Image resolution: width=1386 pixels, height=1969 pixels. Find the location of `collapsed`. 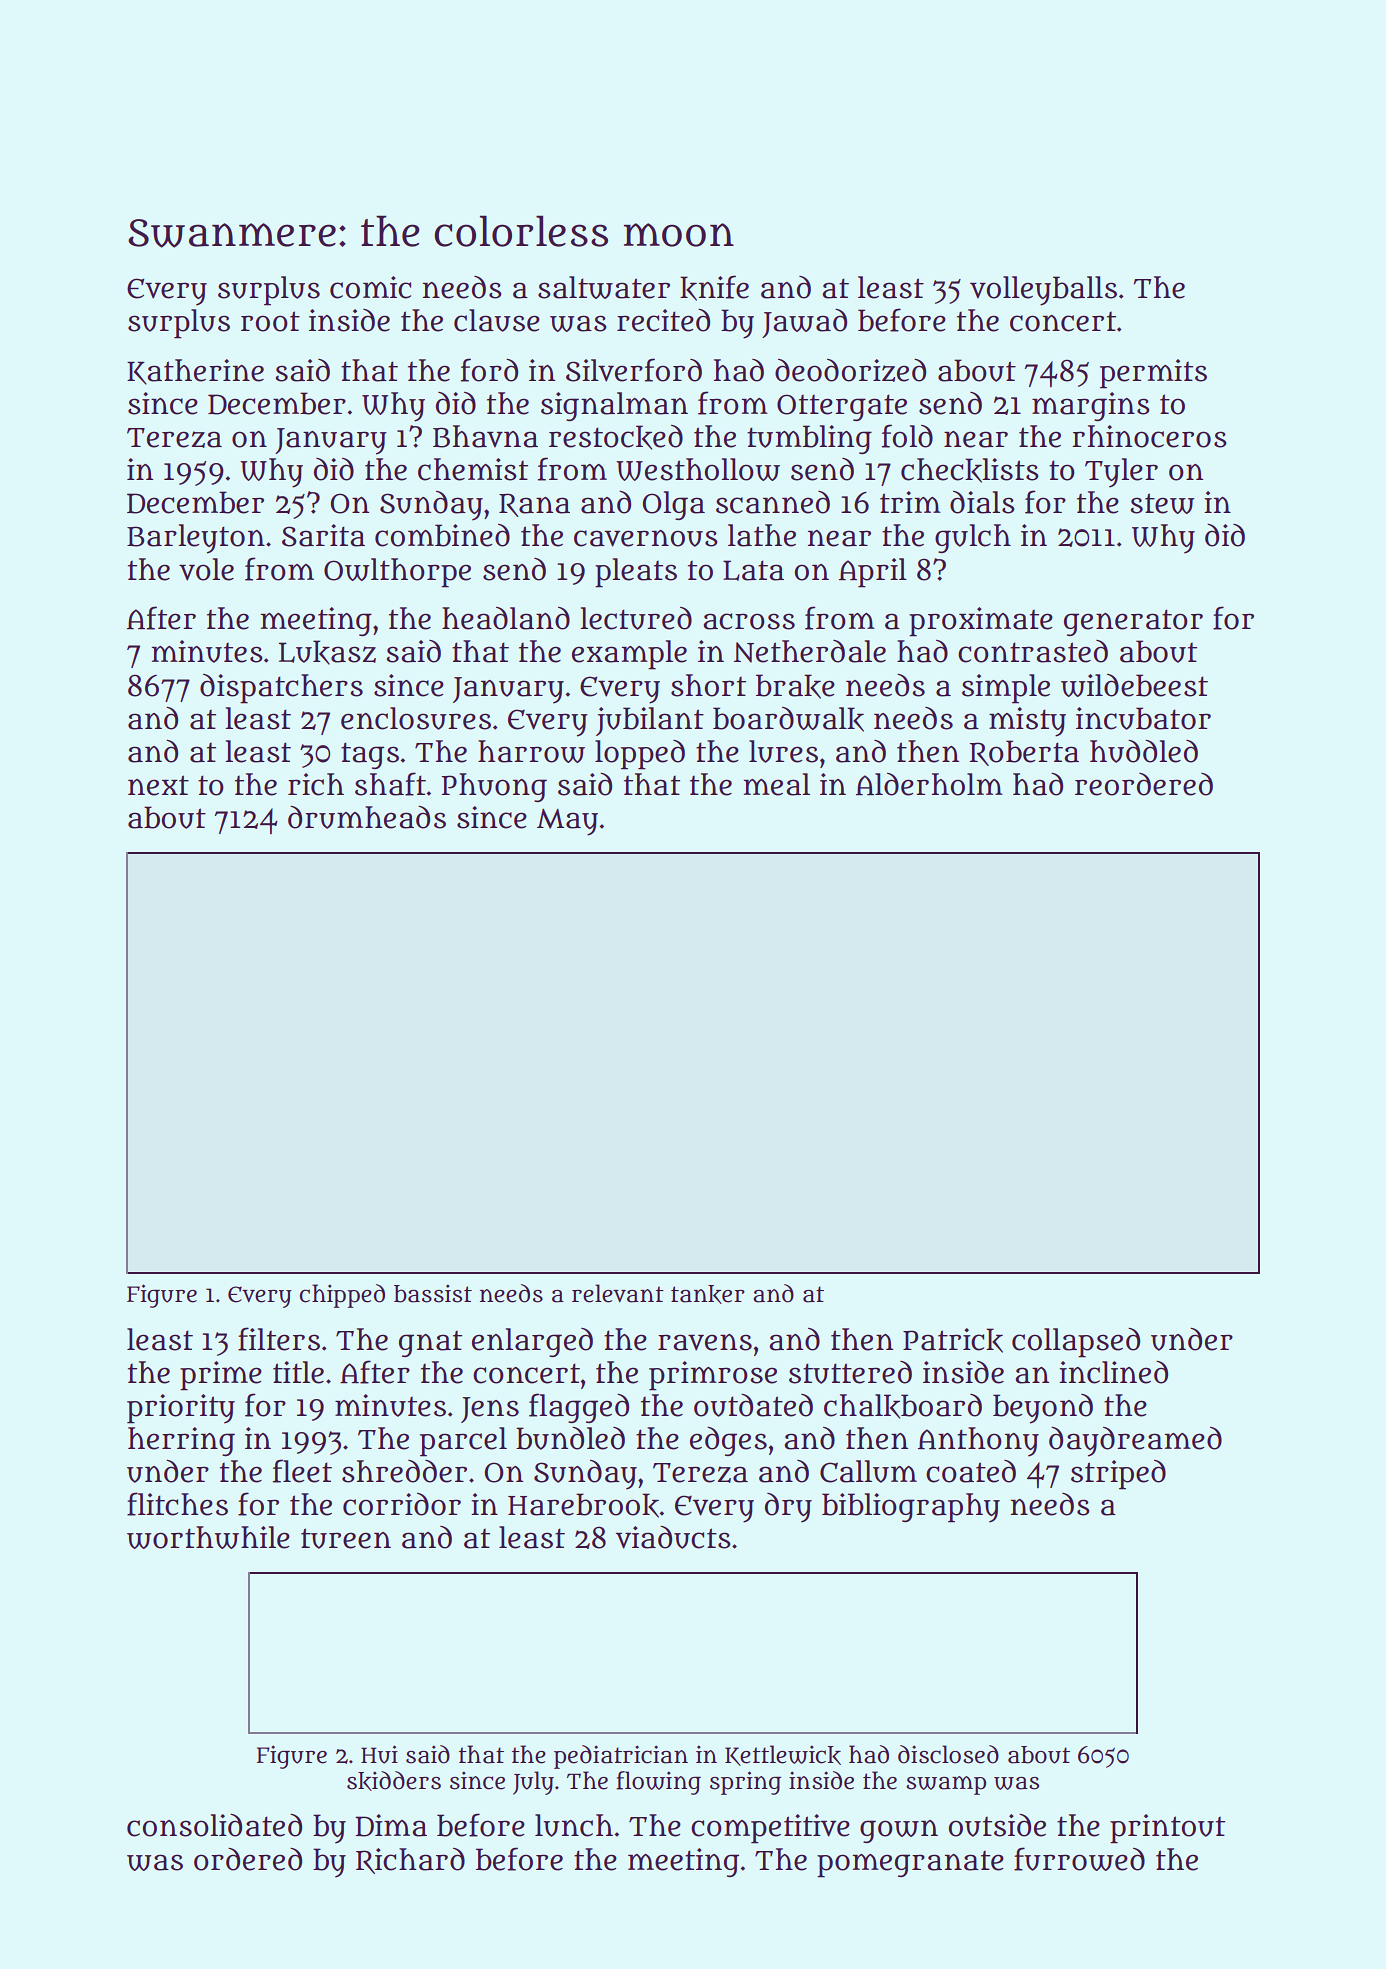

collapsed is located at coordinates (1076, 1343).
